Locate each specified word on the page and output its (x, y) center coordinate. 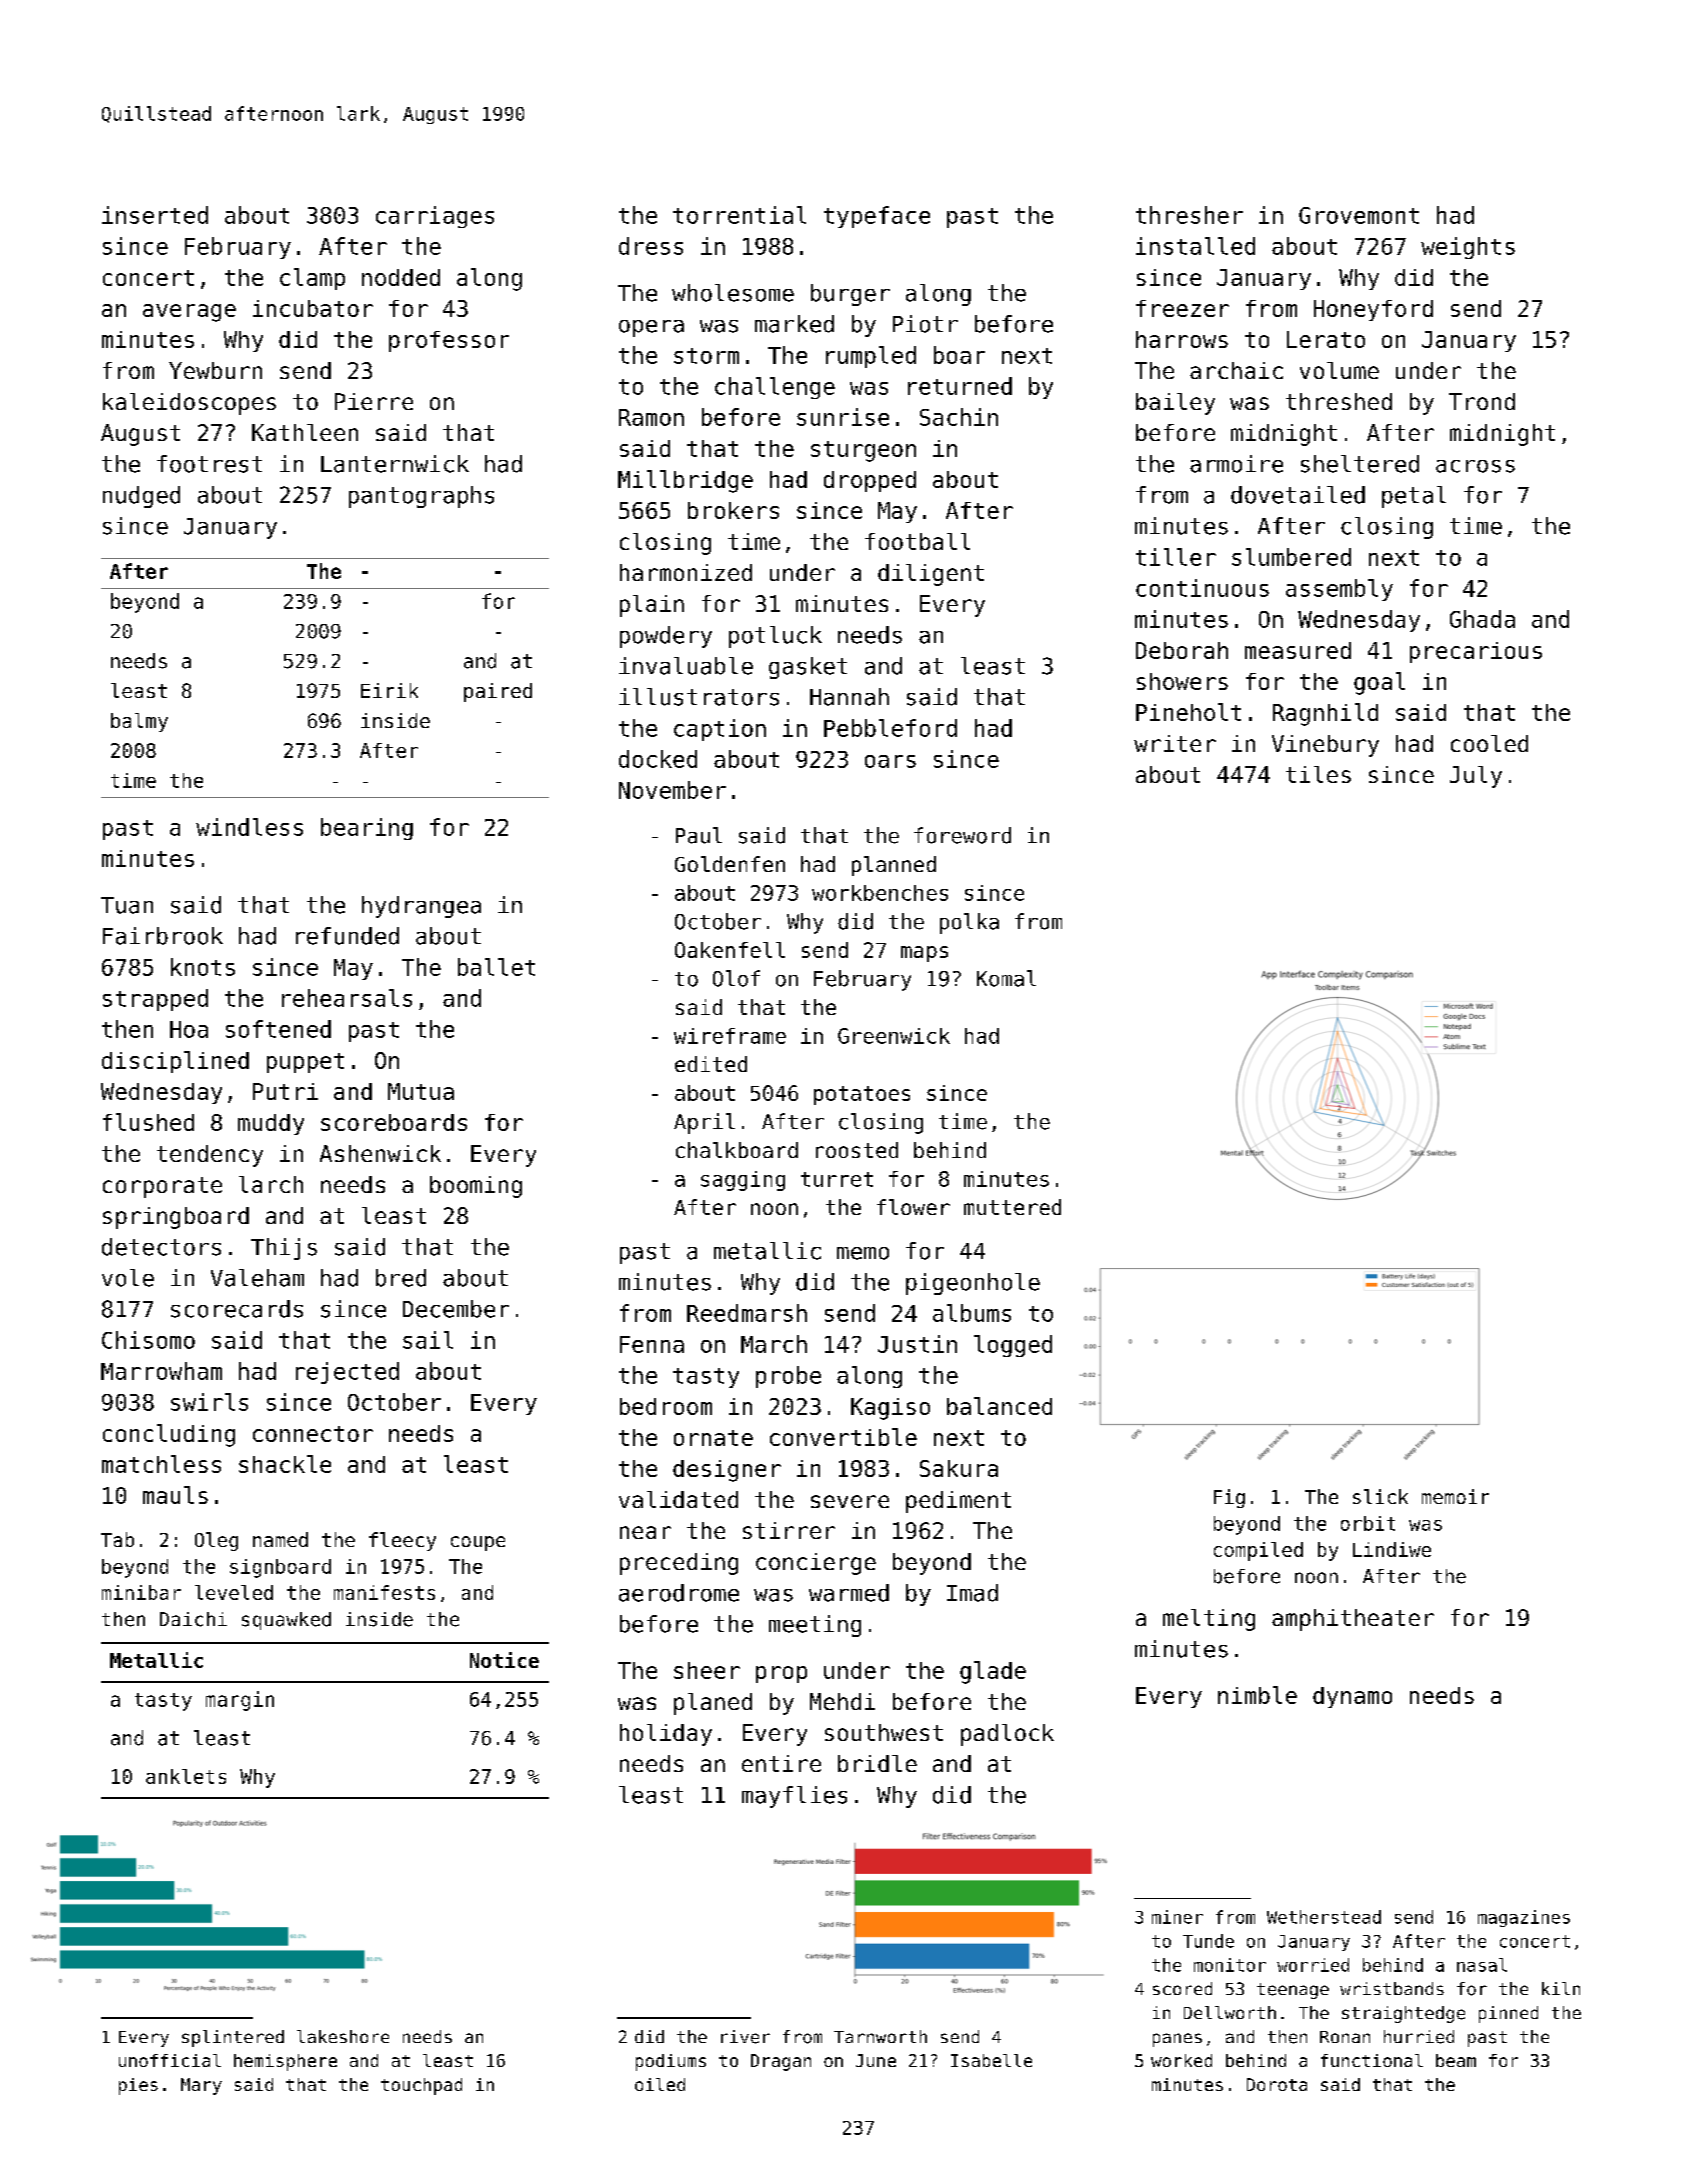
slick (1380, 1496)
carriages (435, 217)
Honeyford (1373, 310)
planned (894, 866)
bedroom (666, 1406)
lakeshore (343, 2036)
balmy (139, 722)
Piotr (925, 324)
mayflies (794, 1797)
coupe (478, 1543)
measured (1298, 650)
